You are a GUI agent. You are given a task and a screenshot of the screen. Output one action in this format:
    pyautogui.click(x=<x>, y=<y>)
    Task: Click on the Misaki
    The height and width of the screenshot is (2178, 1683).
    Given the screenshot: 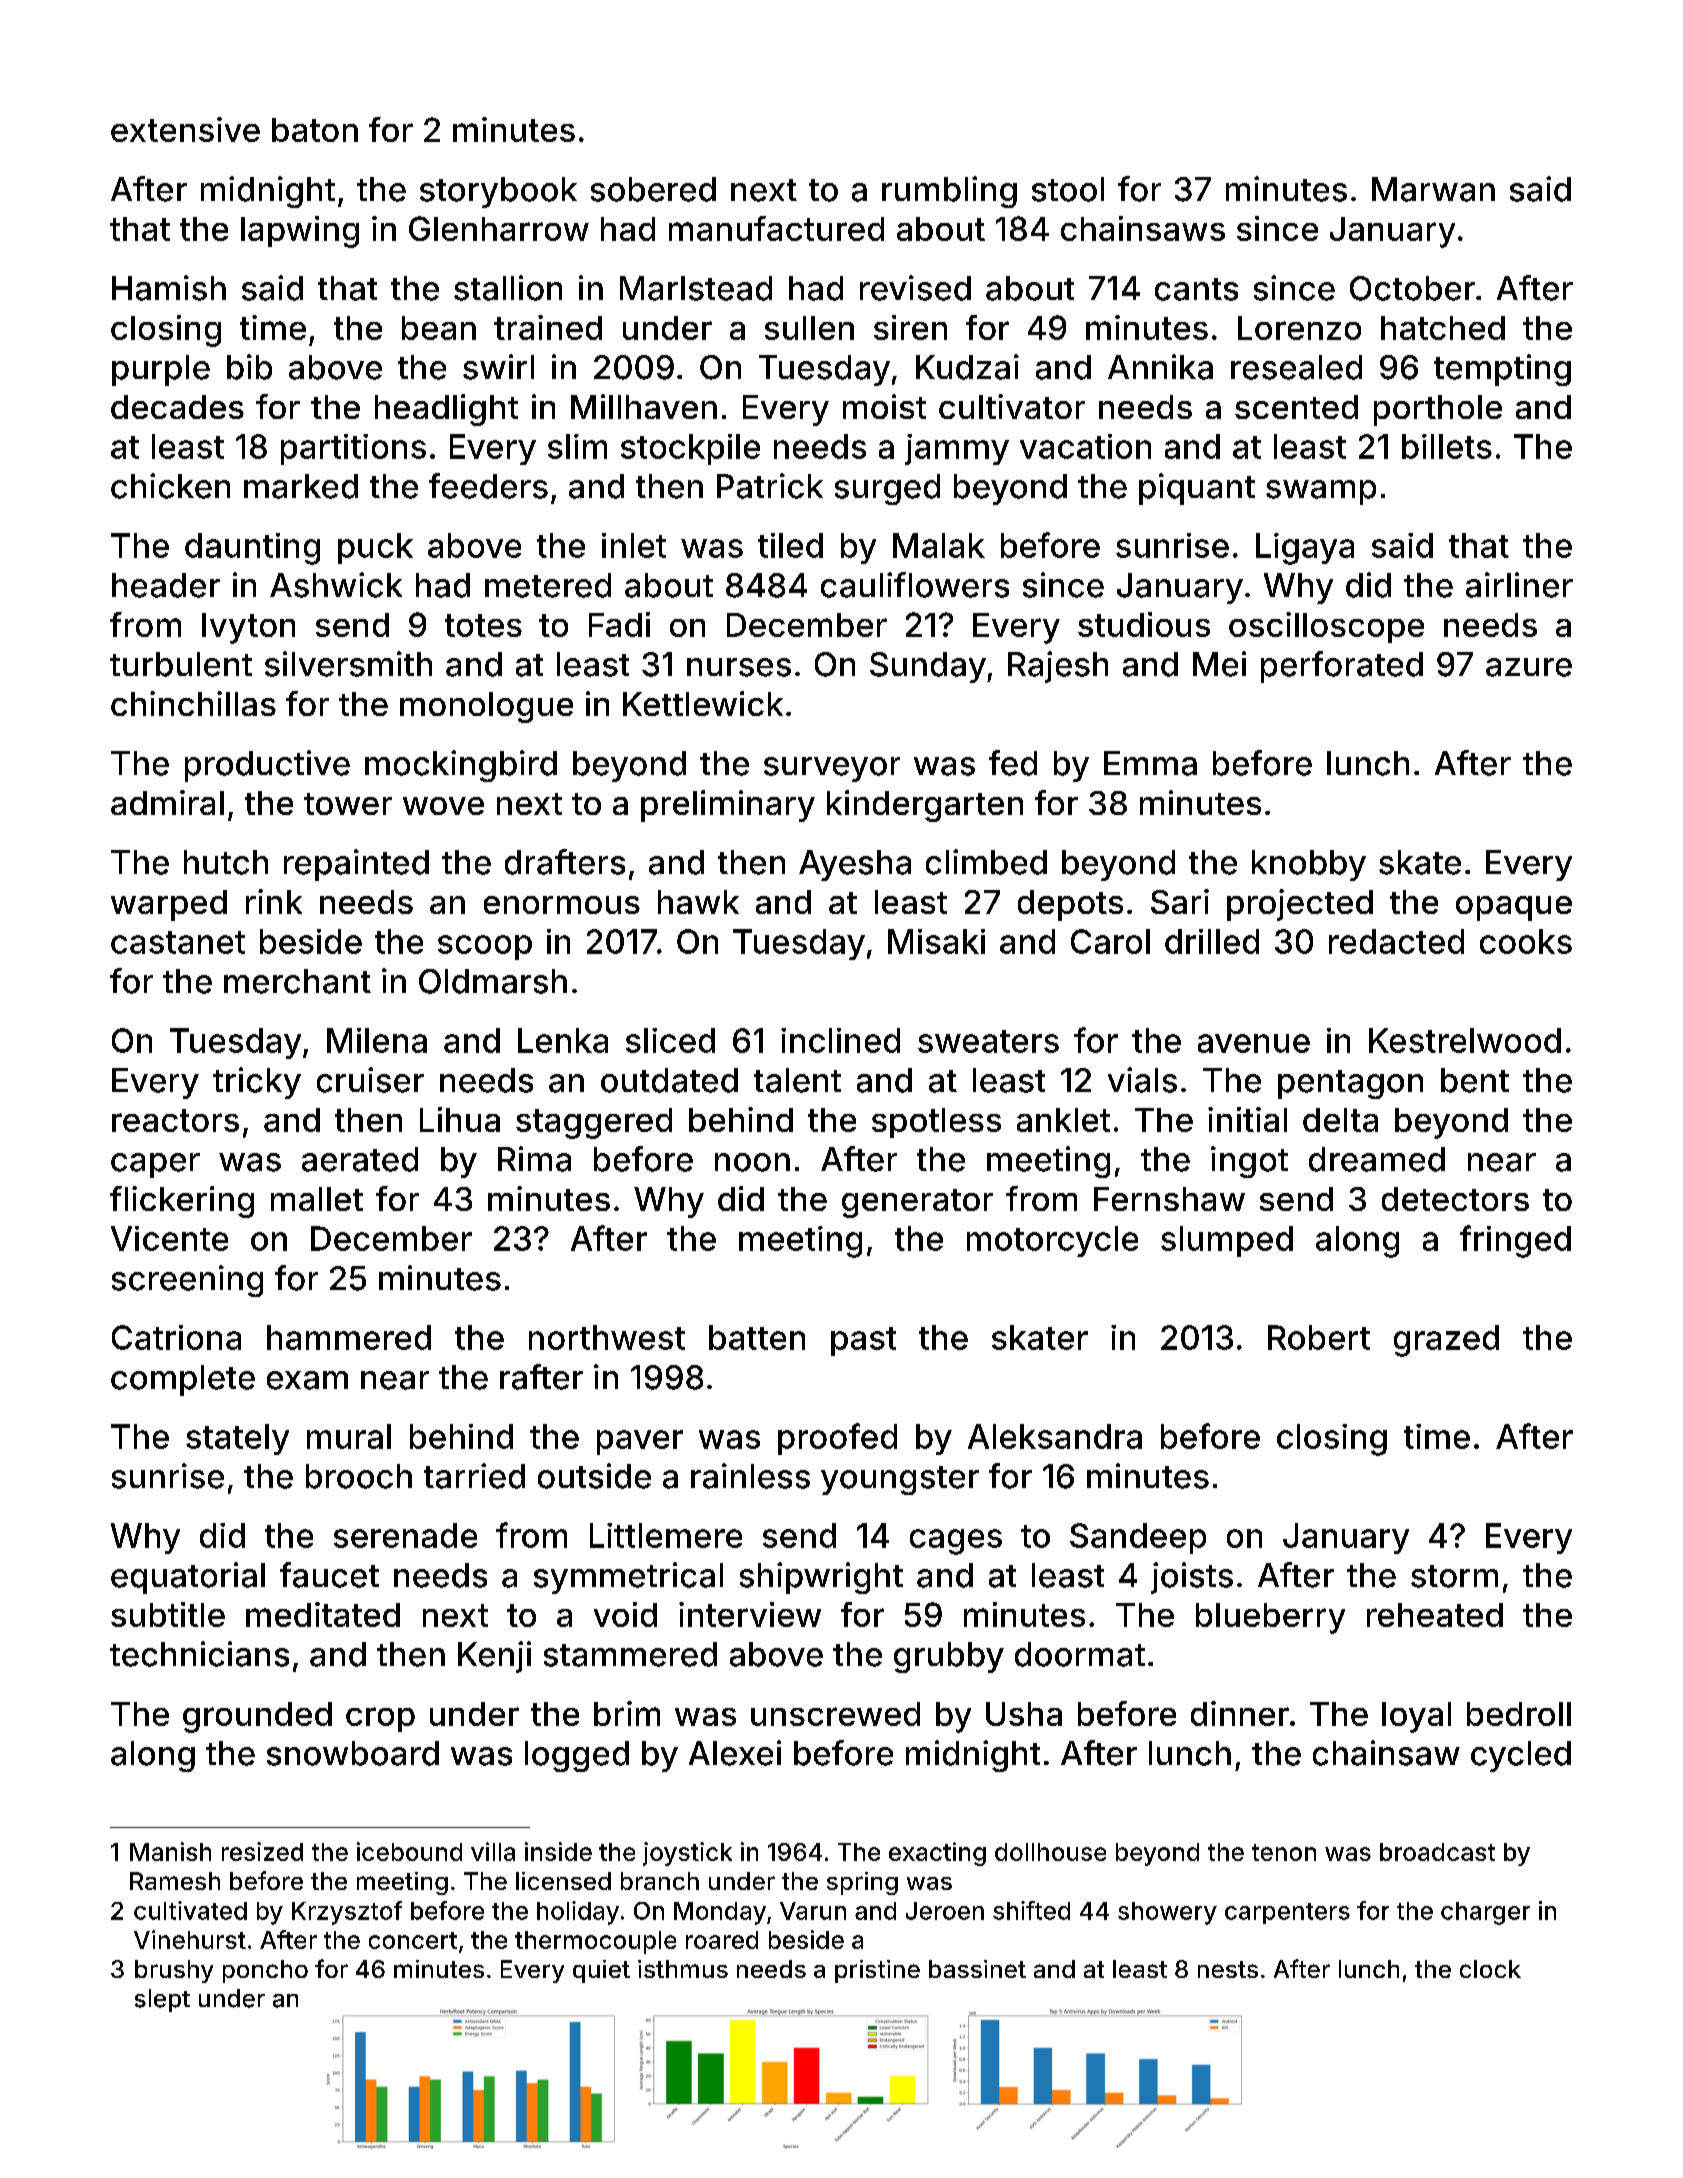 What is the action you would take?
    pyautogui.click(x=936, y=941)
